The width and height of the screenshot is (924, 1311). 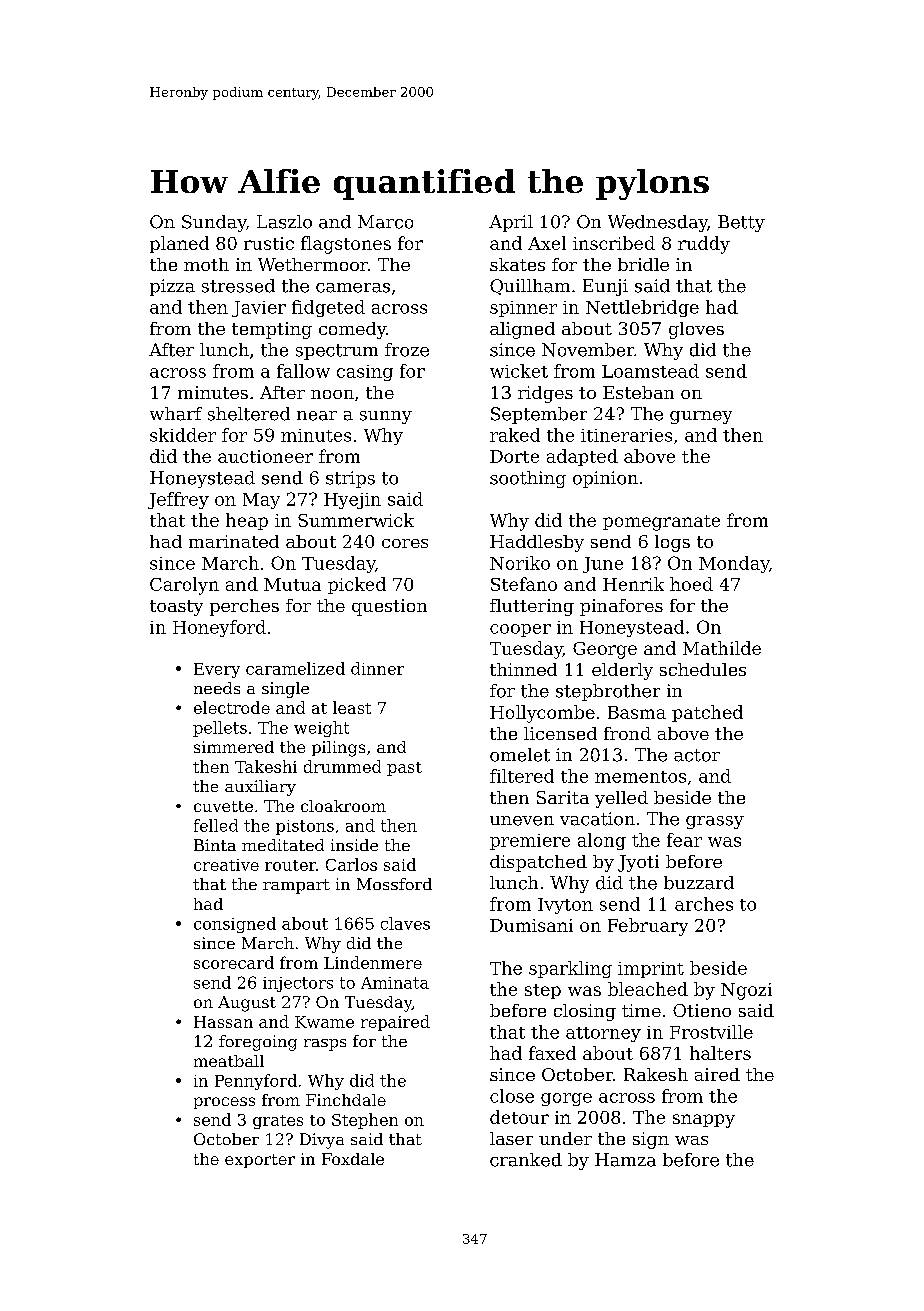 What do you see at coordinates (741, 223) in the screenshot?
I see `Betty` at bounding box center [741, 223].
